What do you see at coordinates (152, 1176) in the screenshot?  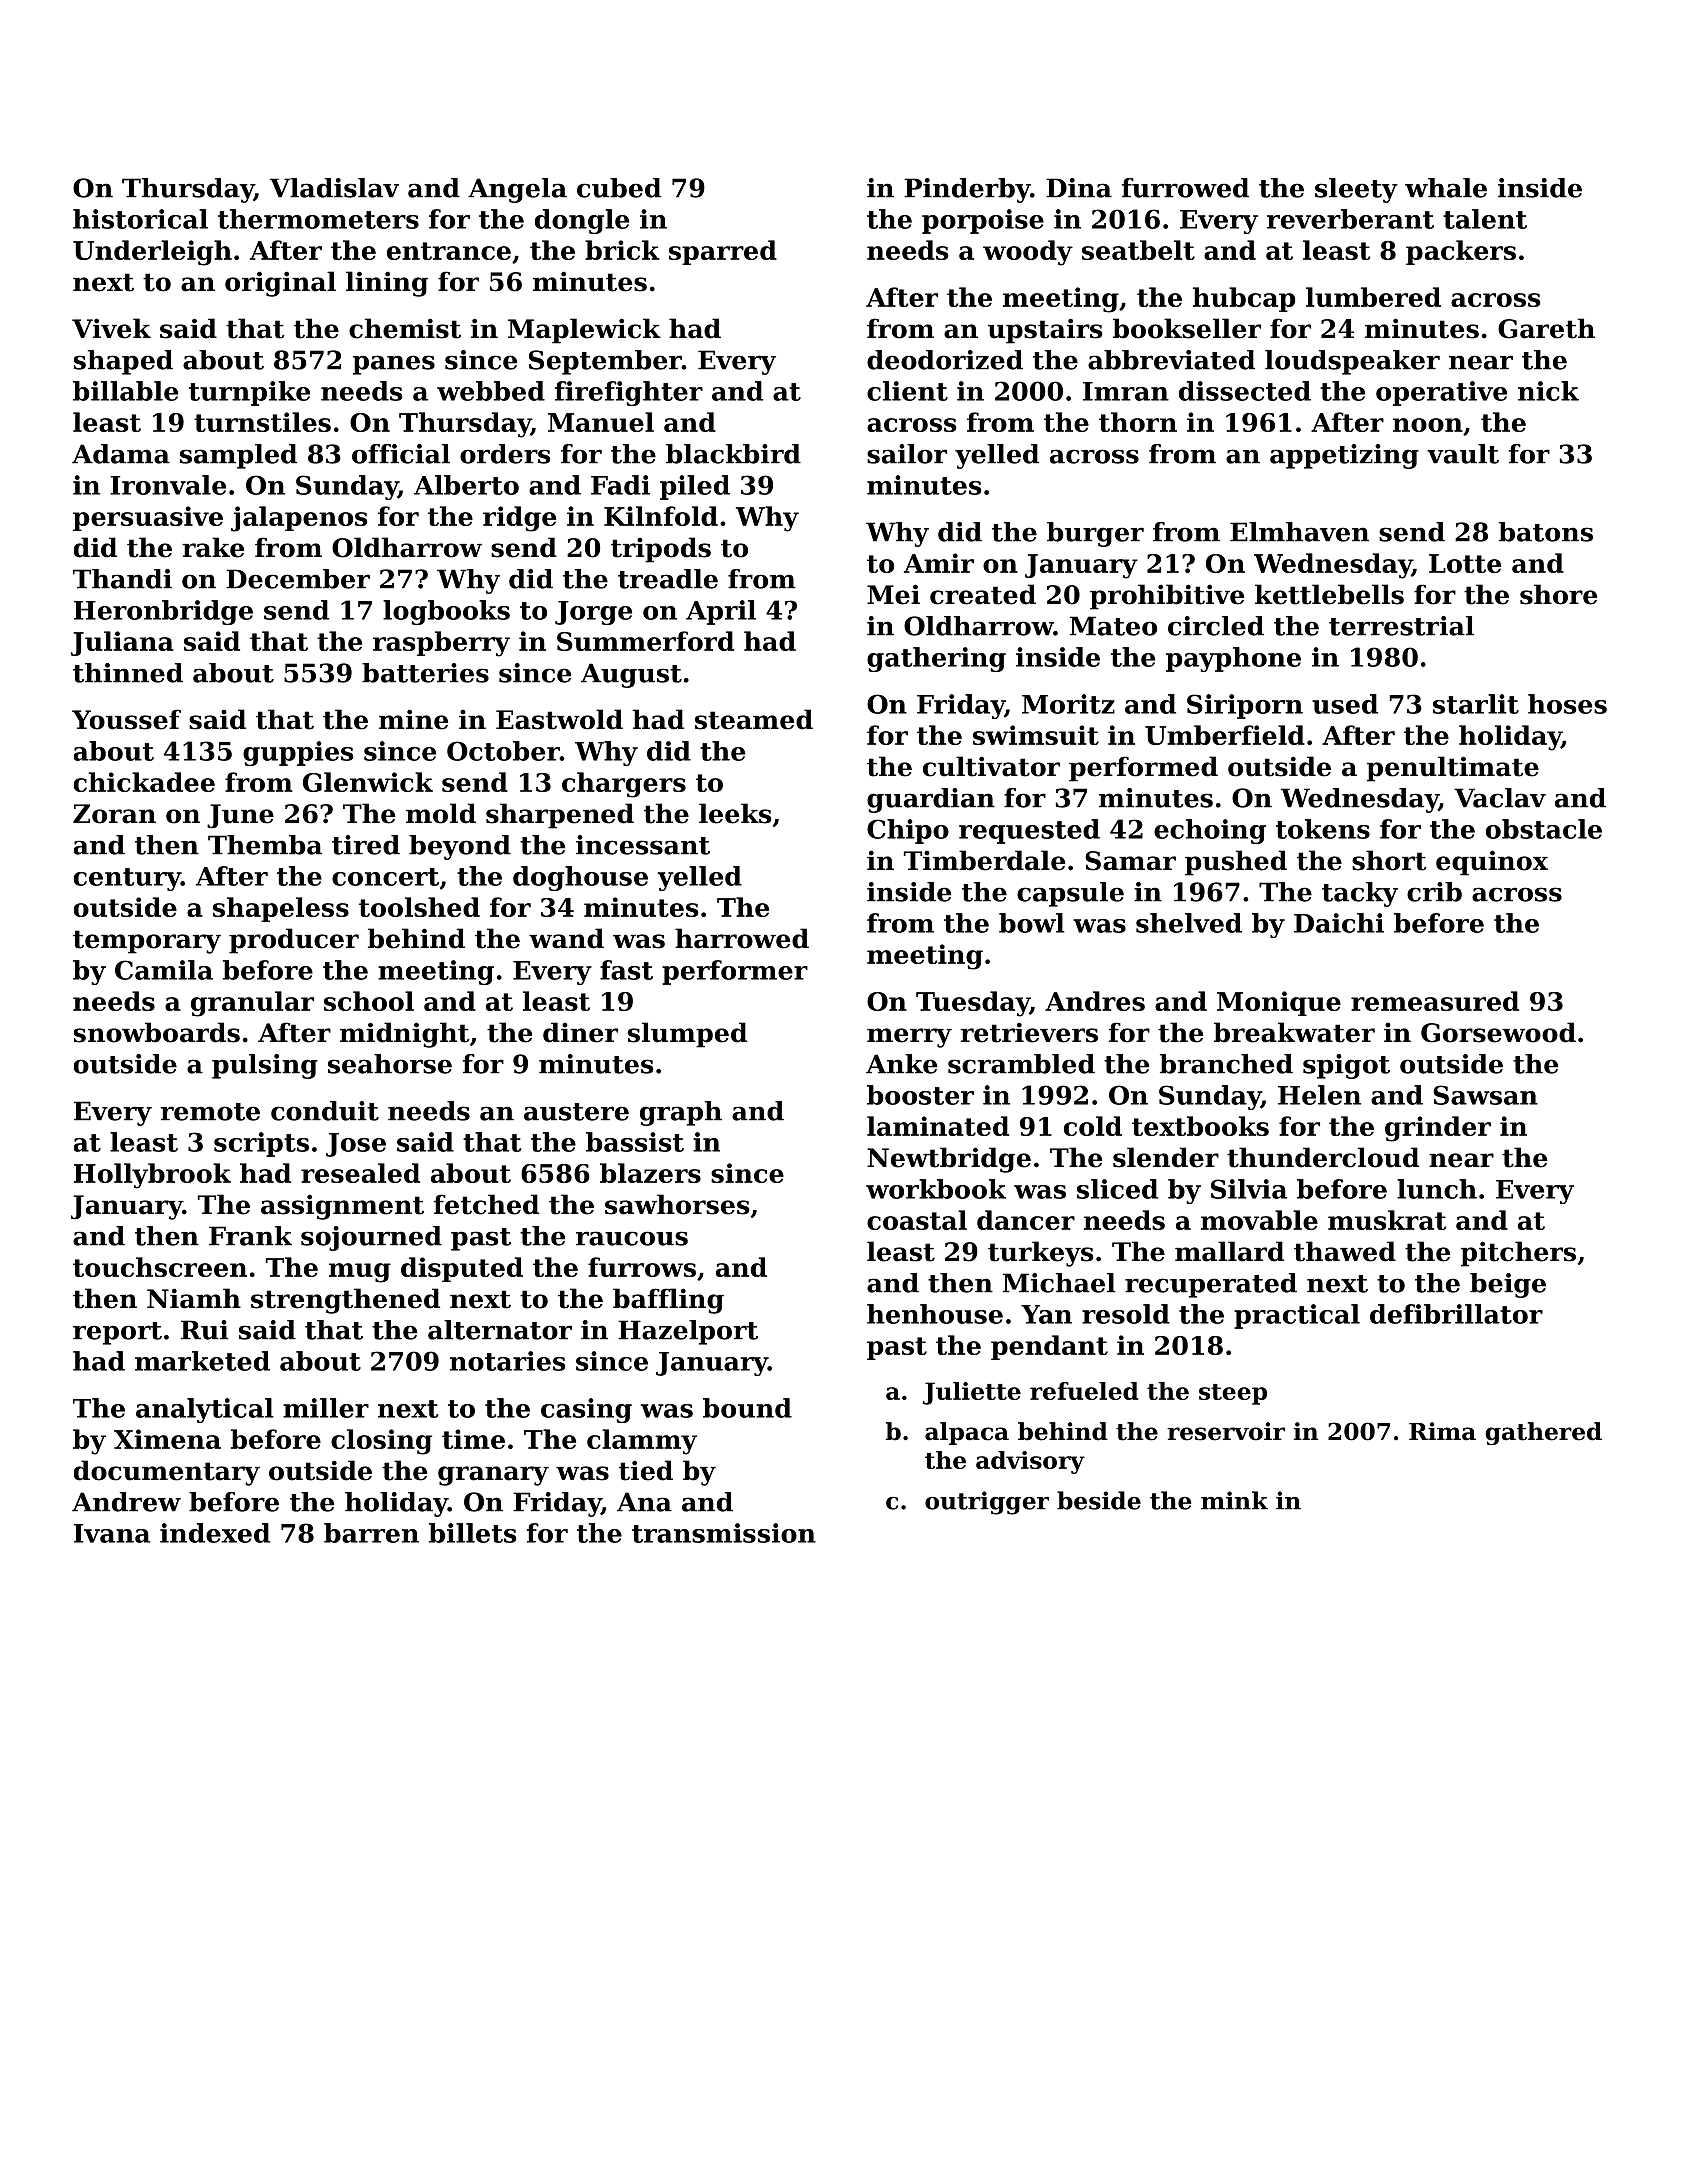 I see `Hollybrook` at bounding box center [152, 1176].
